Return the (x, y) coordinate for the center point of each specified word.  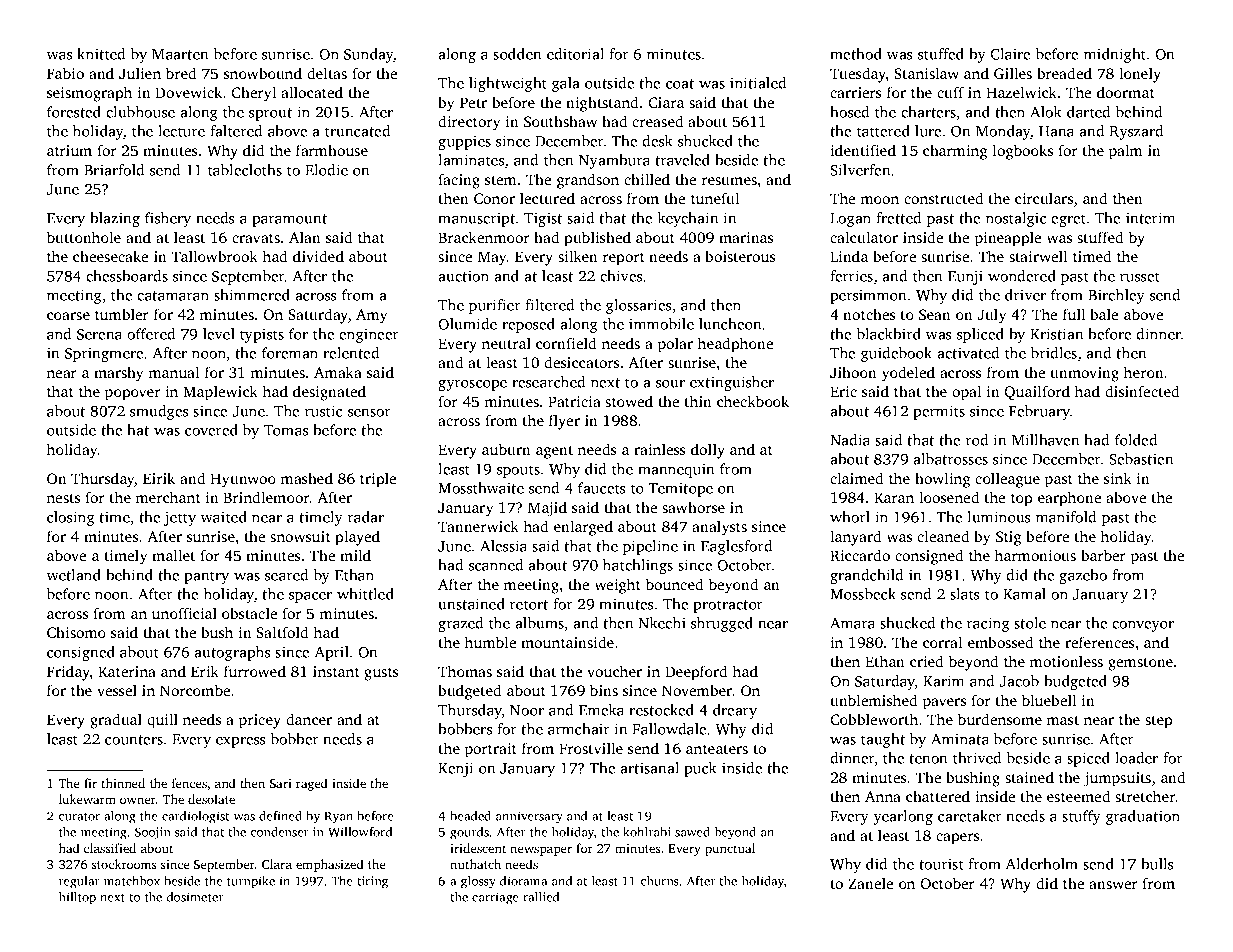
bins (604, 690)
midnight (1115, 55)
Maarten (180, 54)
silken (578, 256)
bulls (1157, 864)
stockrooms (124, 864)
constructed (943, 198)
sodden (517, 54)
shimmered (252, 295)
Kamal (1024, 594)
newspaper (541, 851)
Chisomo (76, 632)
